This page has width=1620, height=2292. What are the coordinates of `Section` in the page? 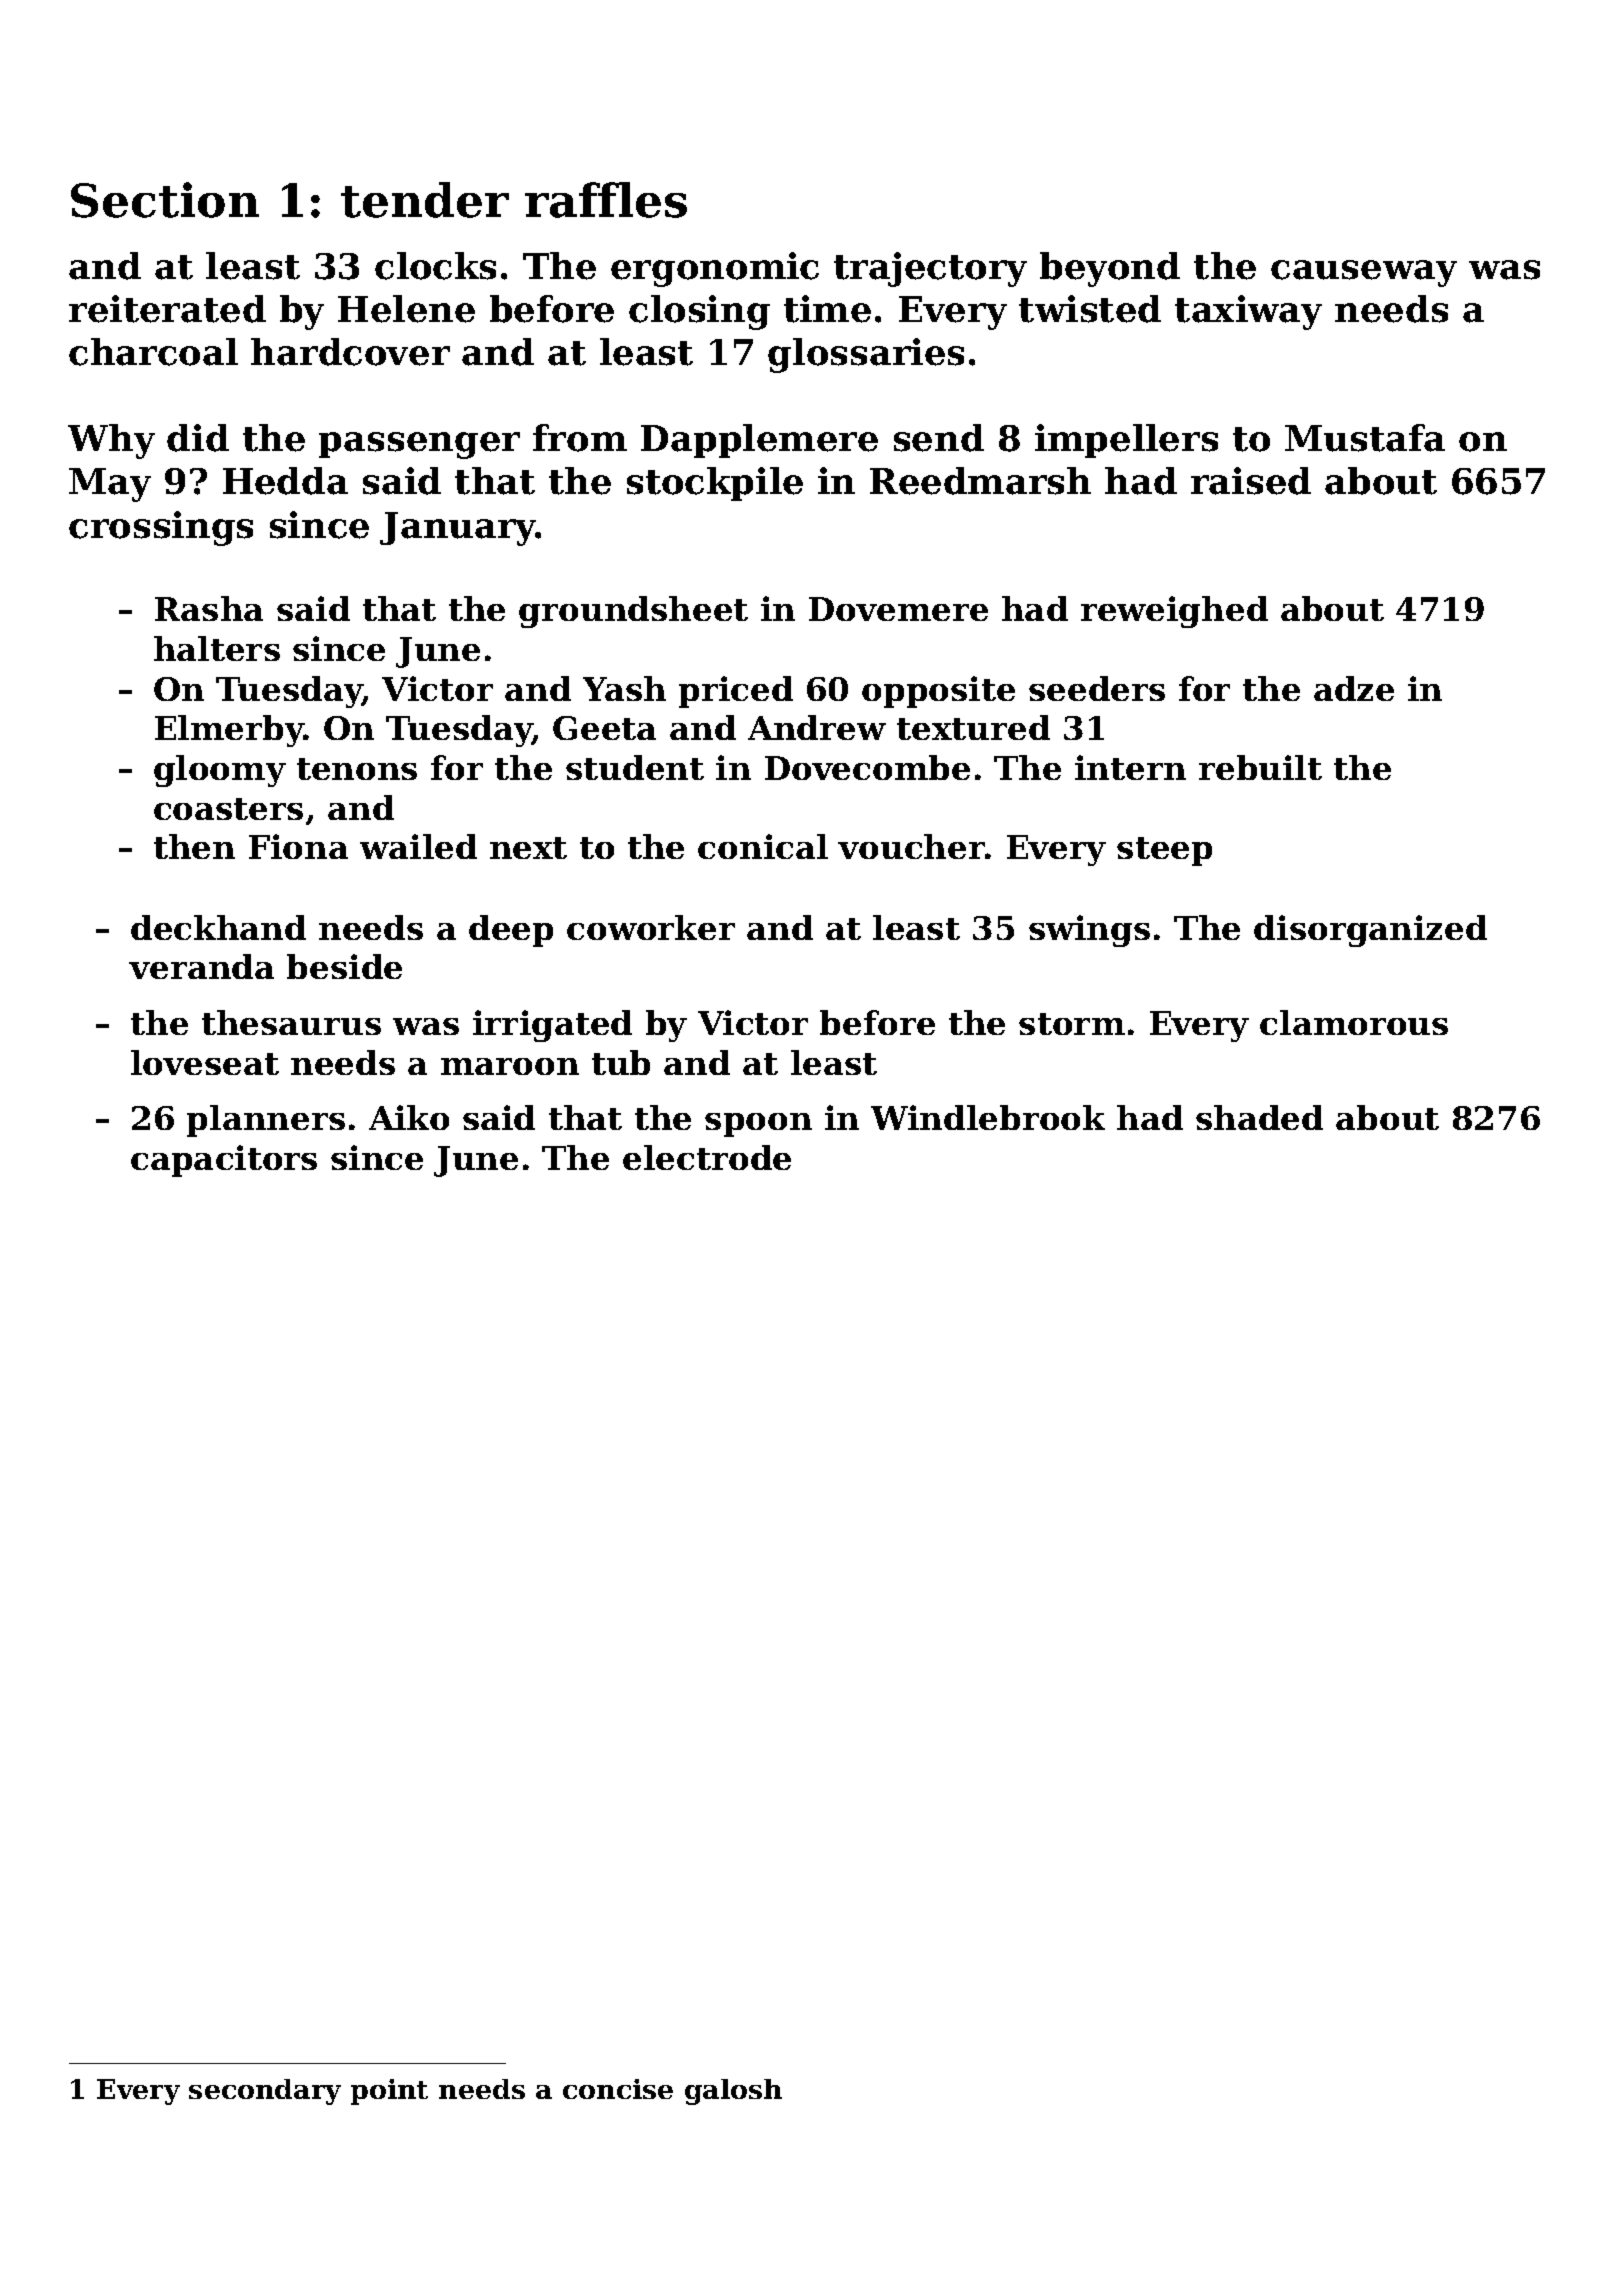 It's located at (165, 200).
